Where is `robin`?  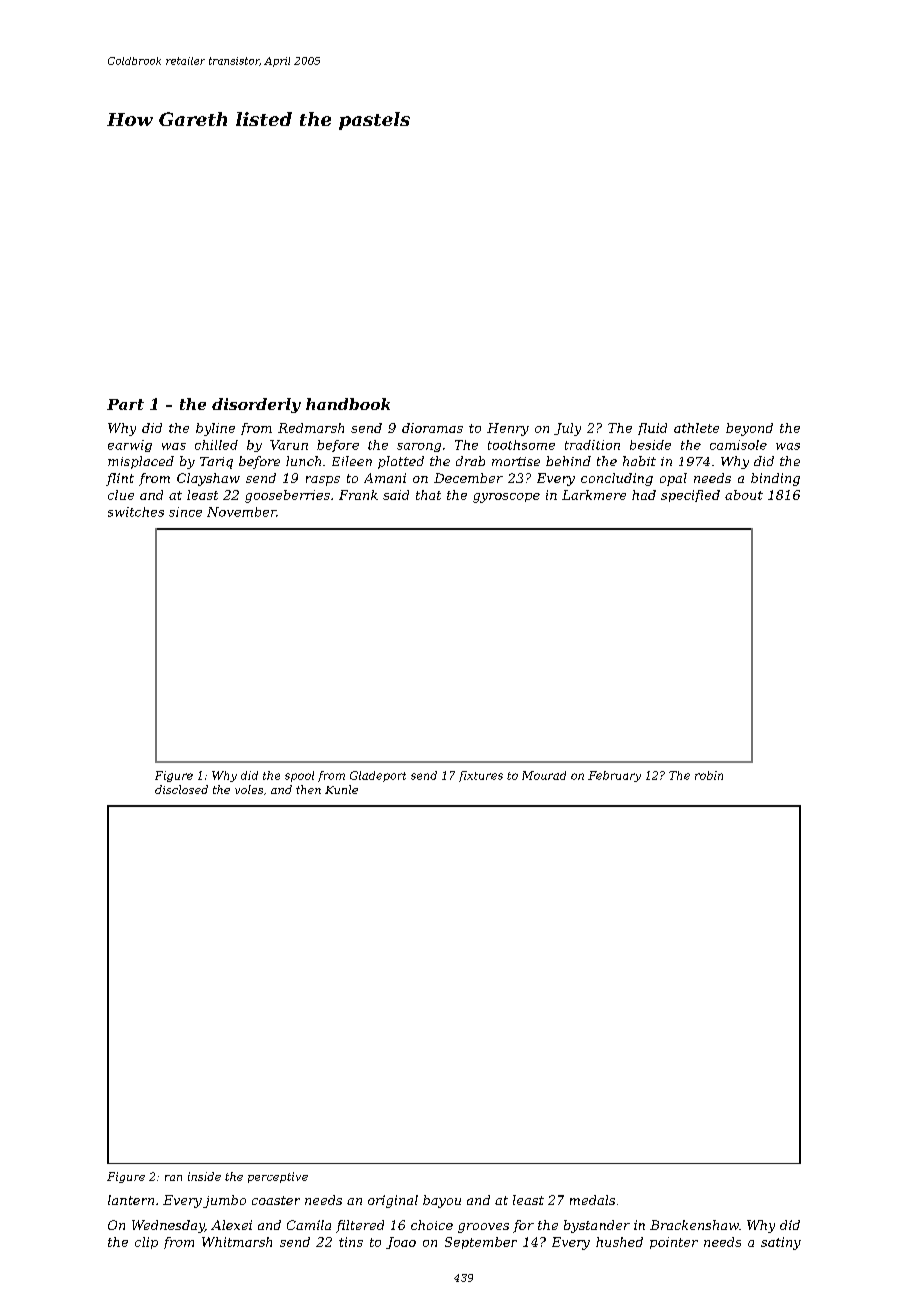
robin is located at coordinates (709, 775).
